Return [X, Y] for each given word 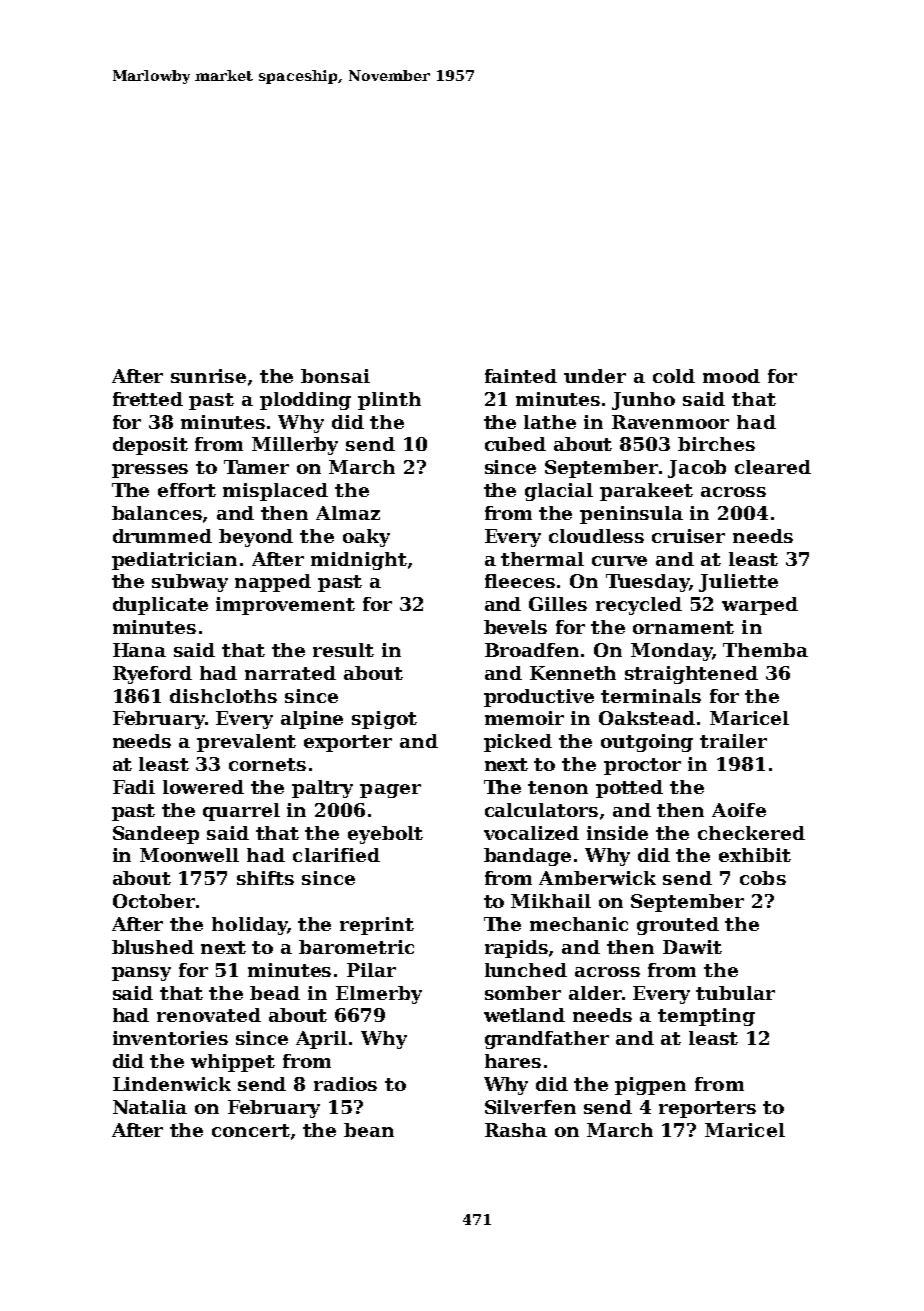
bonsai [335, 376]
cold [674, 376]
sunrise [208, 376]
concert [251, 1130]
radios [345, 1084]
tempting [706, 1017]
